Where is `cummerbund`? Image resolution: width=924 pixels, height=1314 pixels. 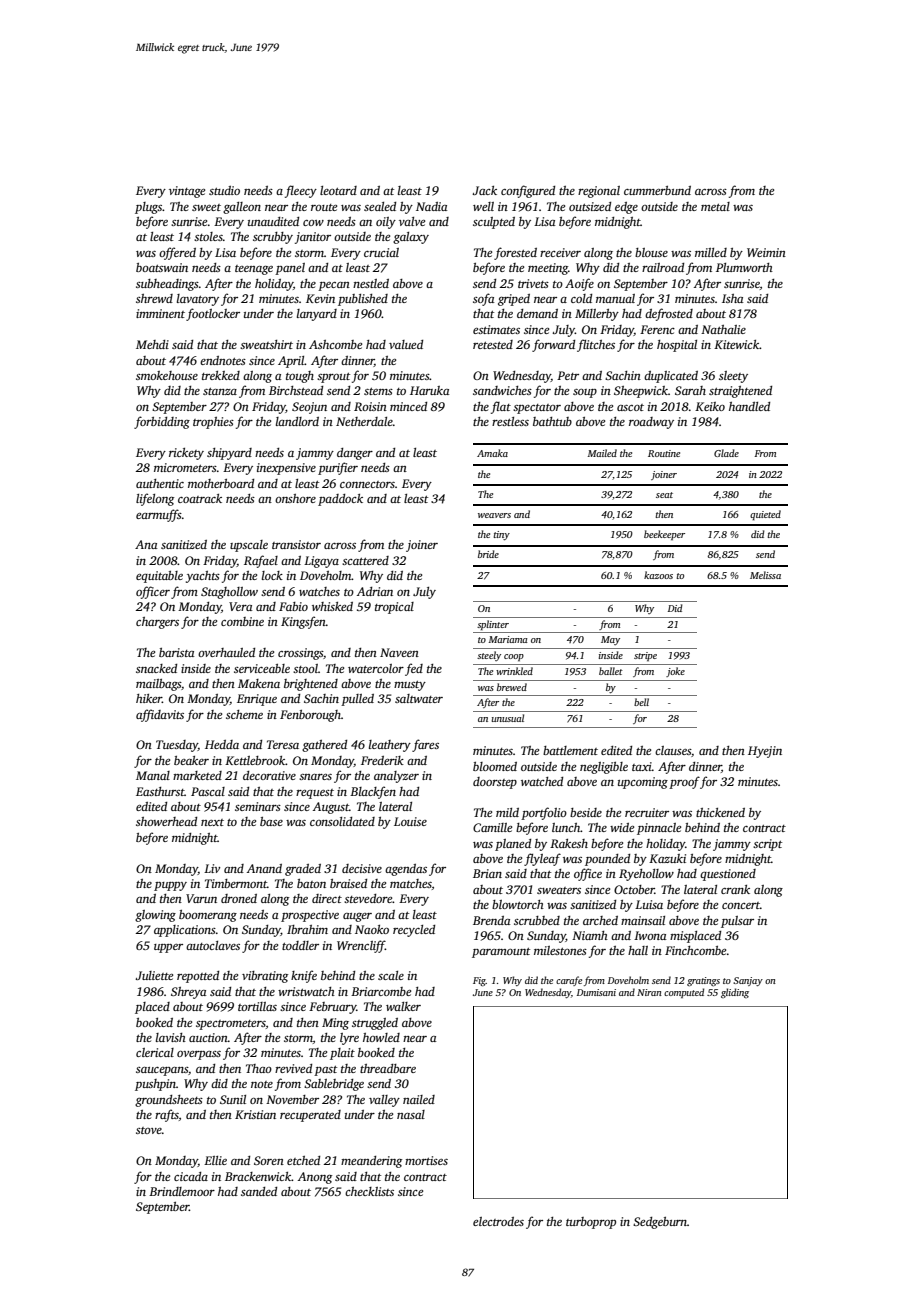
cummerbund is located at coordinates (657, 190).
